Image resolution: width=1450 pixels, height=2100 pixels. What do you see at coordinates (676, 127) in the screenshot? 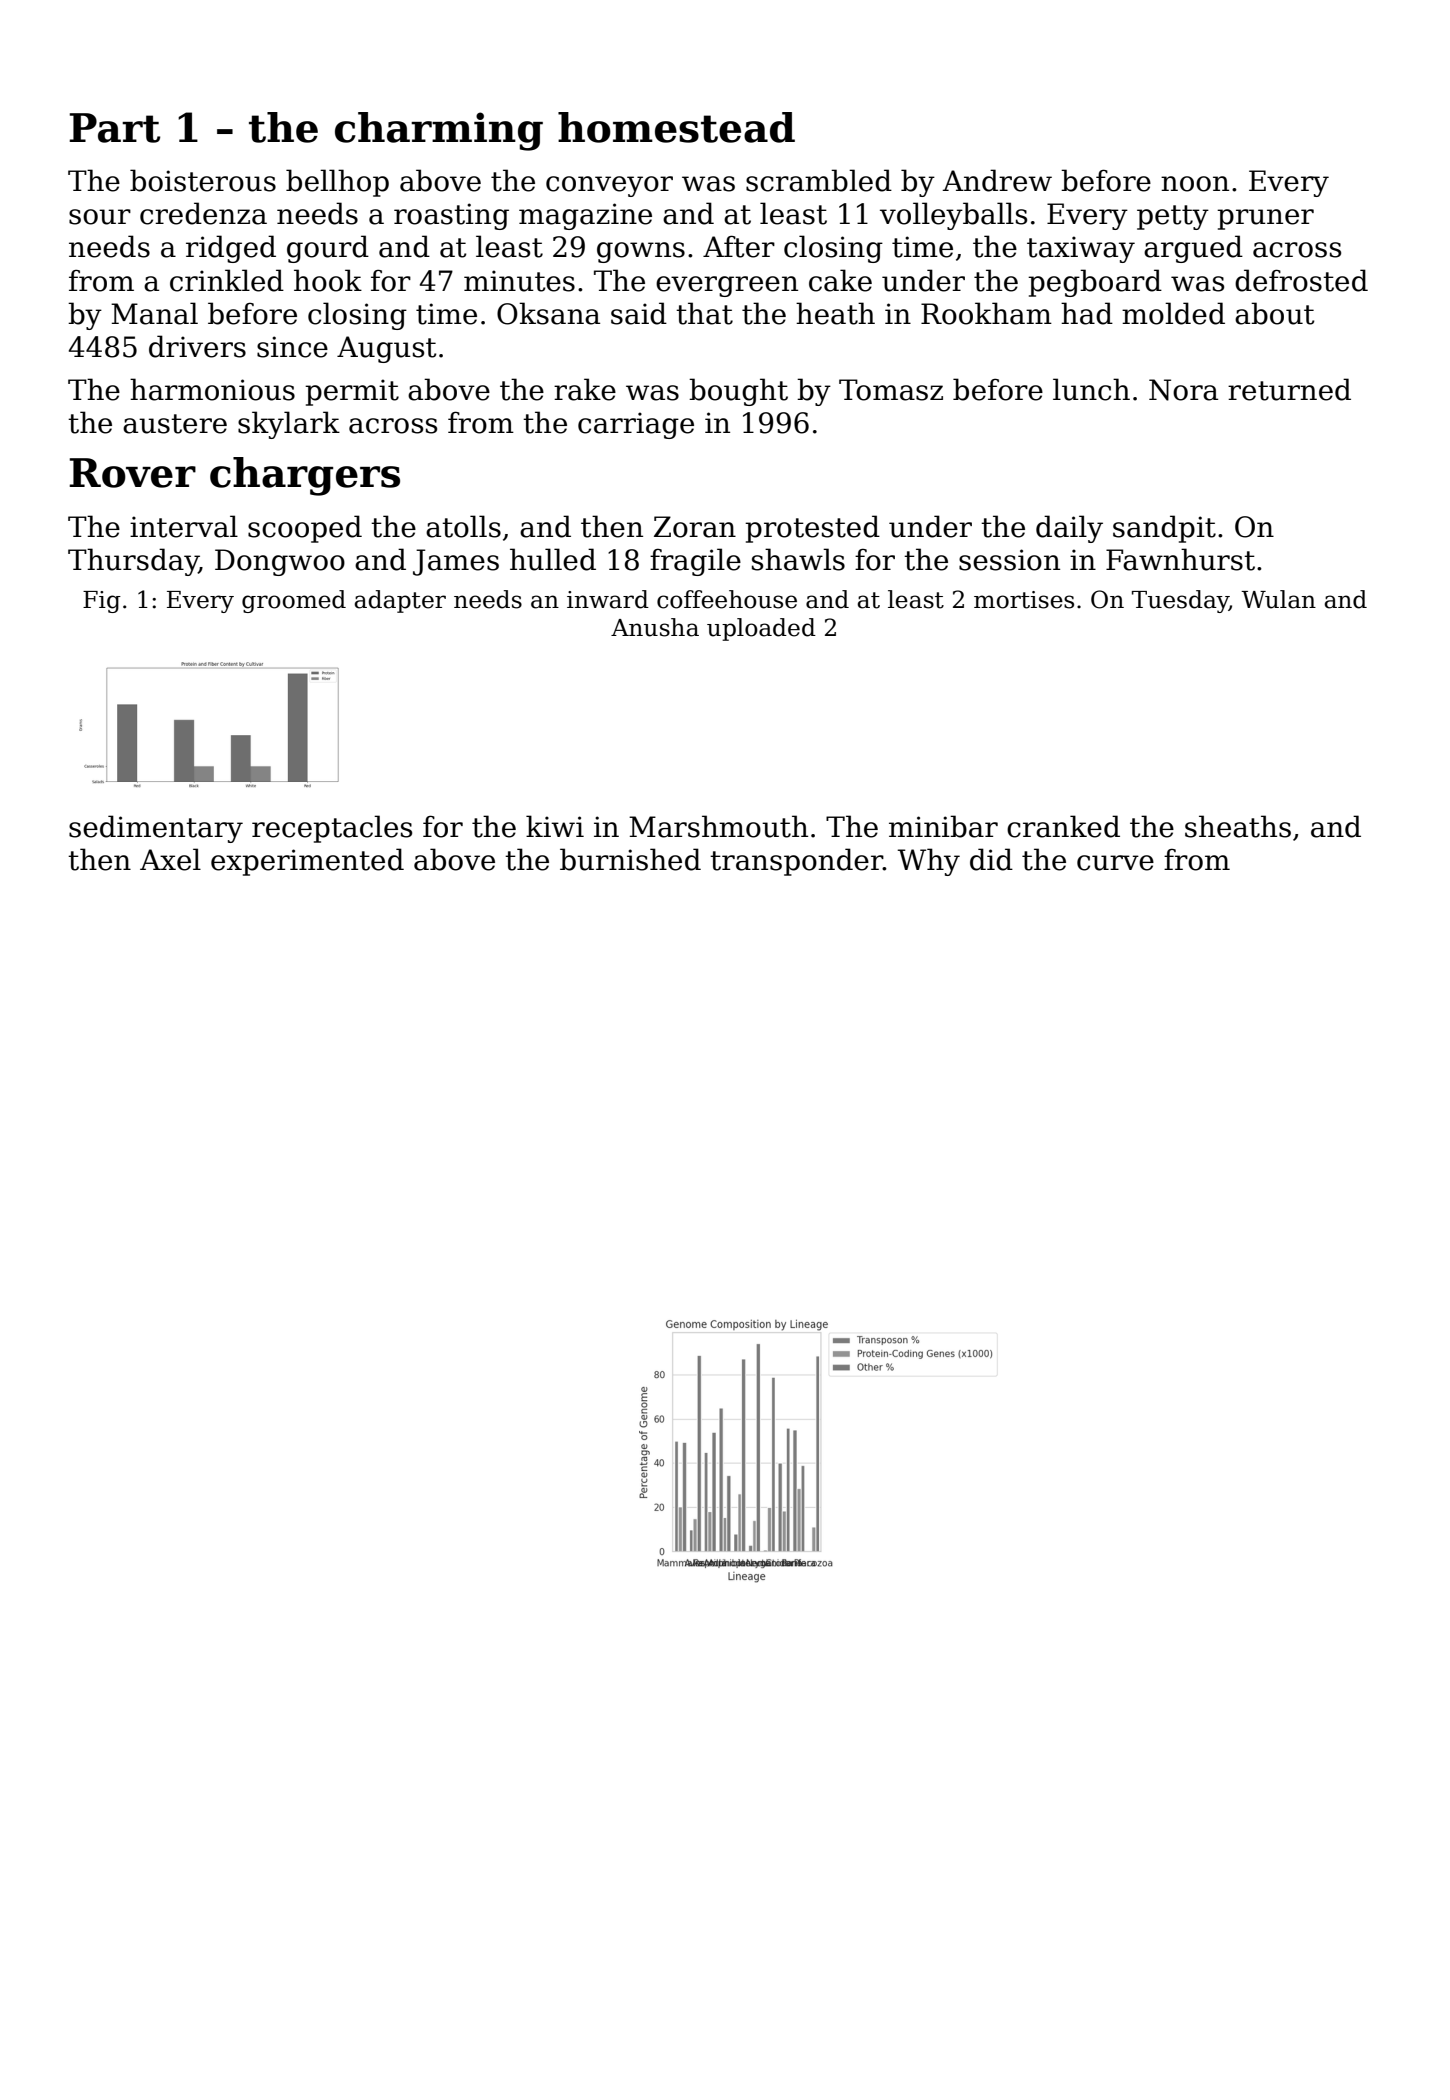
I see `homestead` at bounding box center [676, 127].
